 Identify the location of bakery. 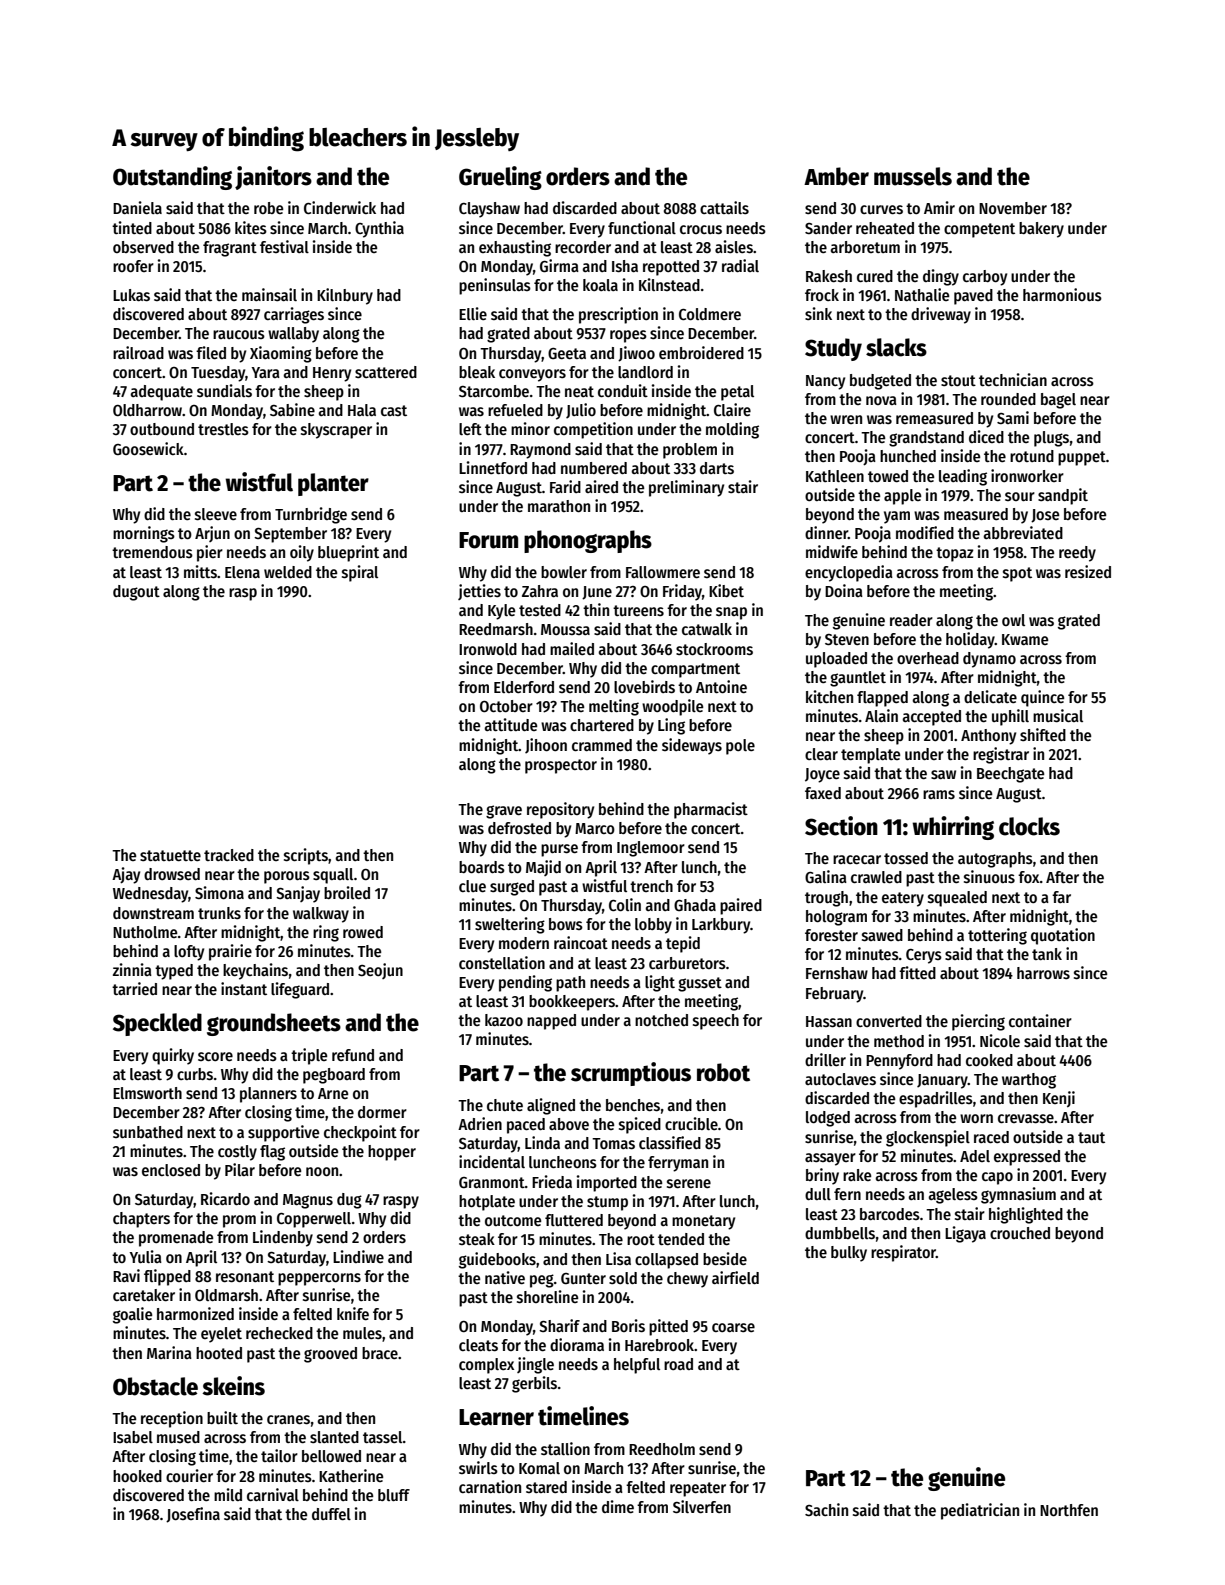
(1041, 230).
